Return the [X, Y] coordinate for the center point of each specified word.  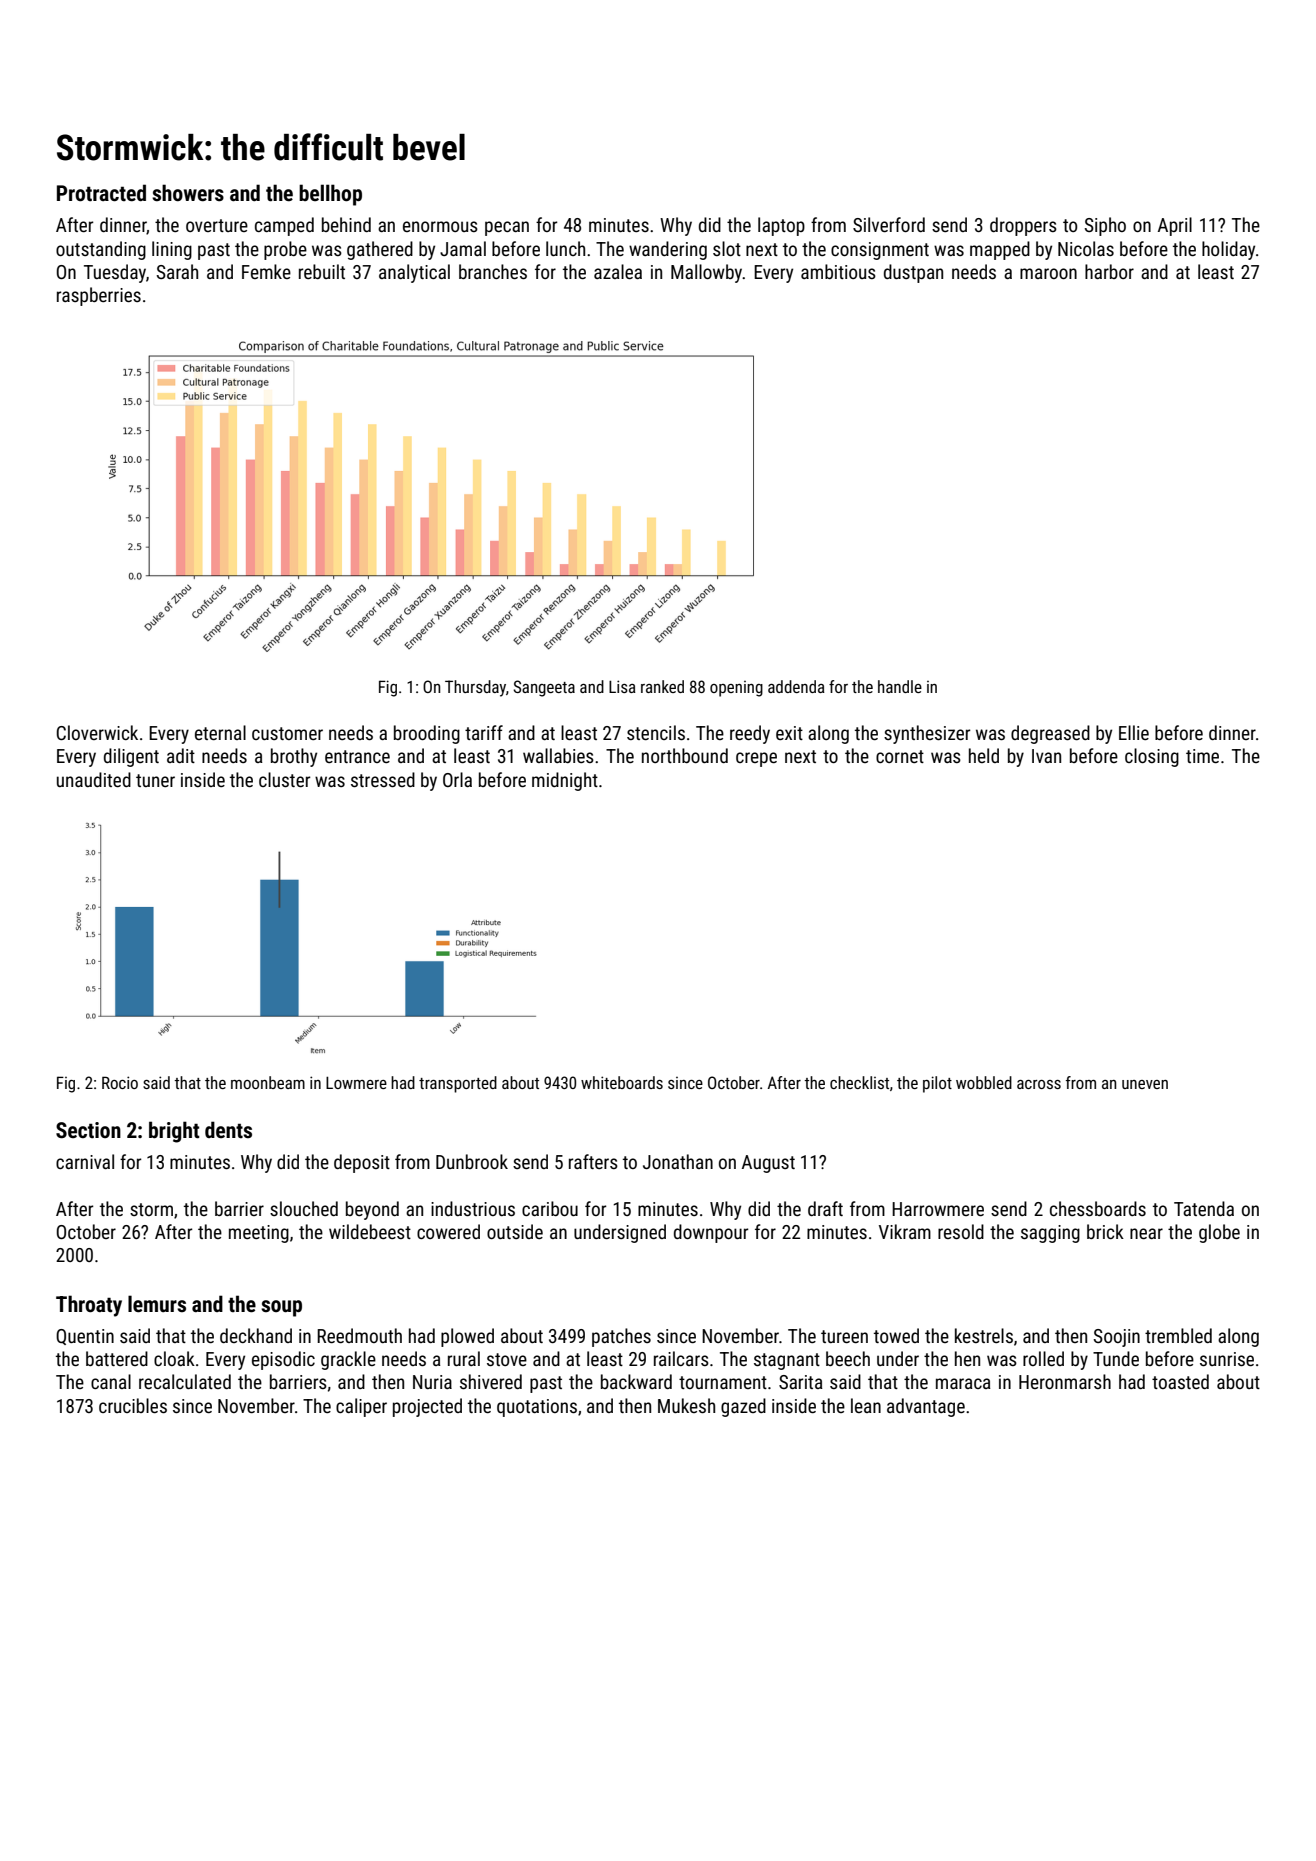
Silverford [889, 224]
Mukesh [686, 1405]
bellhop [330, 195]
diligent [131, 757]
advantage [926, 1407]
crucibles [133, 1405]
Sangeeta [544, 688]
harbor [1109, 271]
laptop [781, 226]
